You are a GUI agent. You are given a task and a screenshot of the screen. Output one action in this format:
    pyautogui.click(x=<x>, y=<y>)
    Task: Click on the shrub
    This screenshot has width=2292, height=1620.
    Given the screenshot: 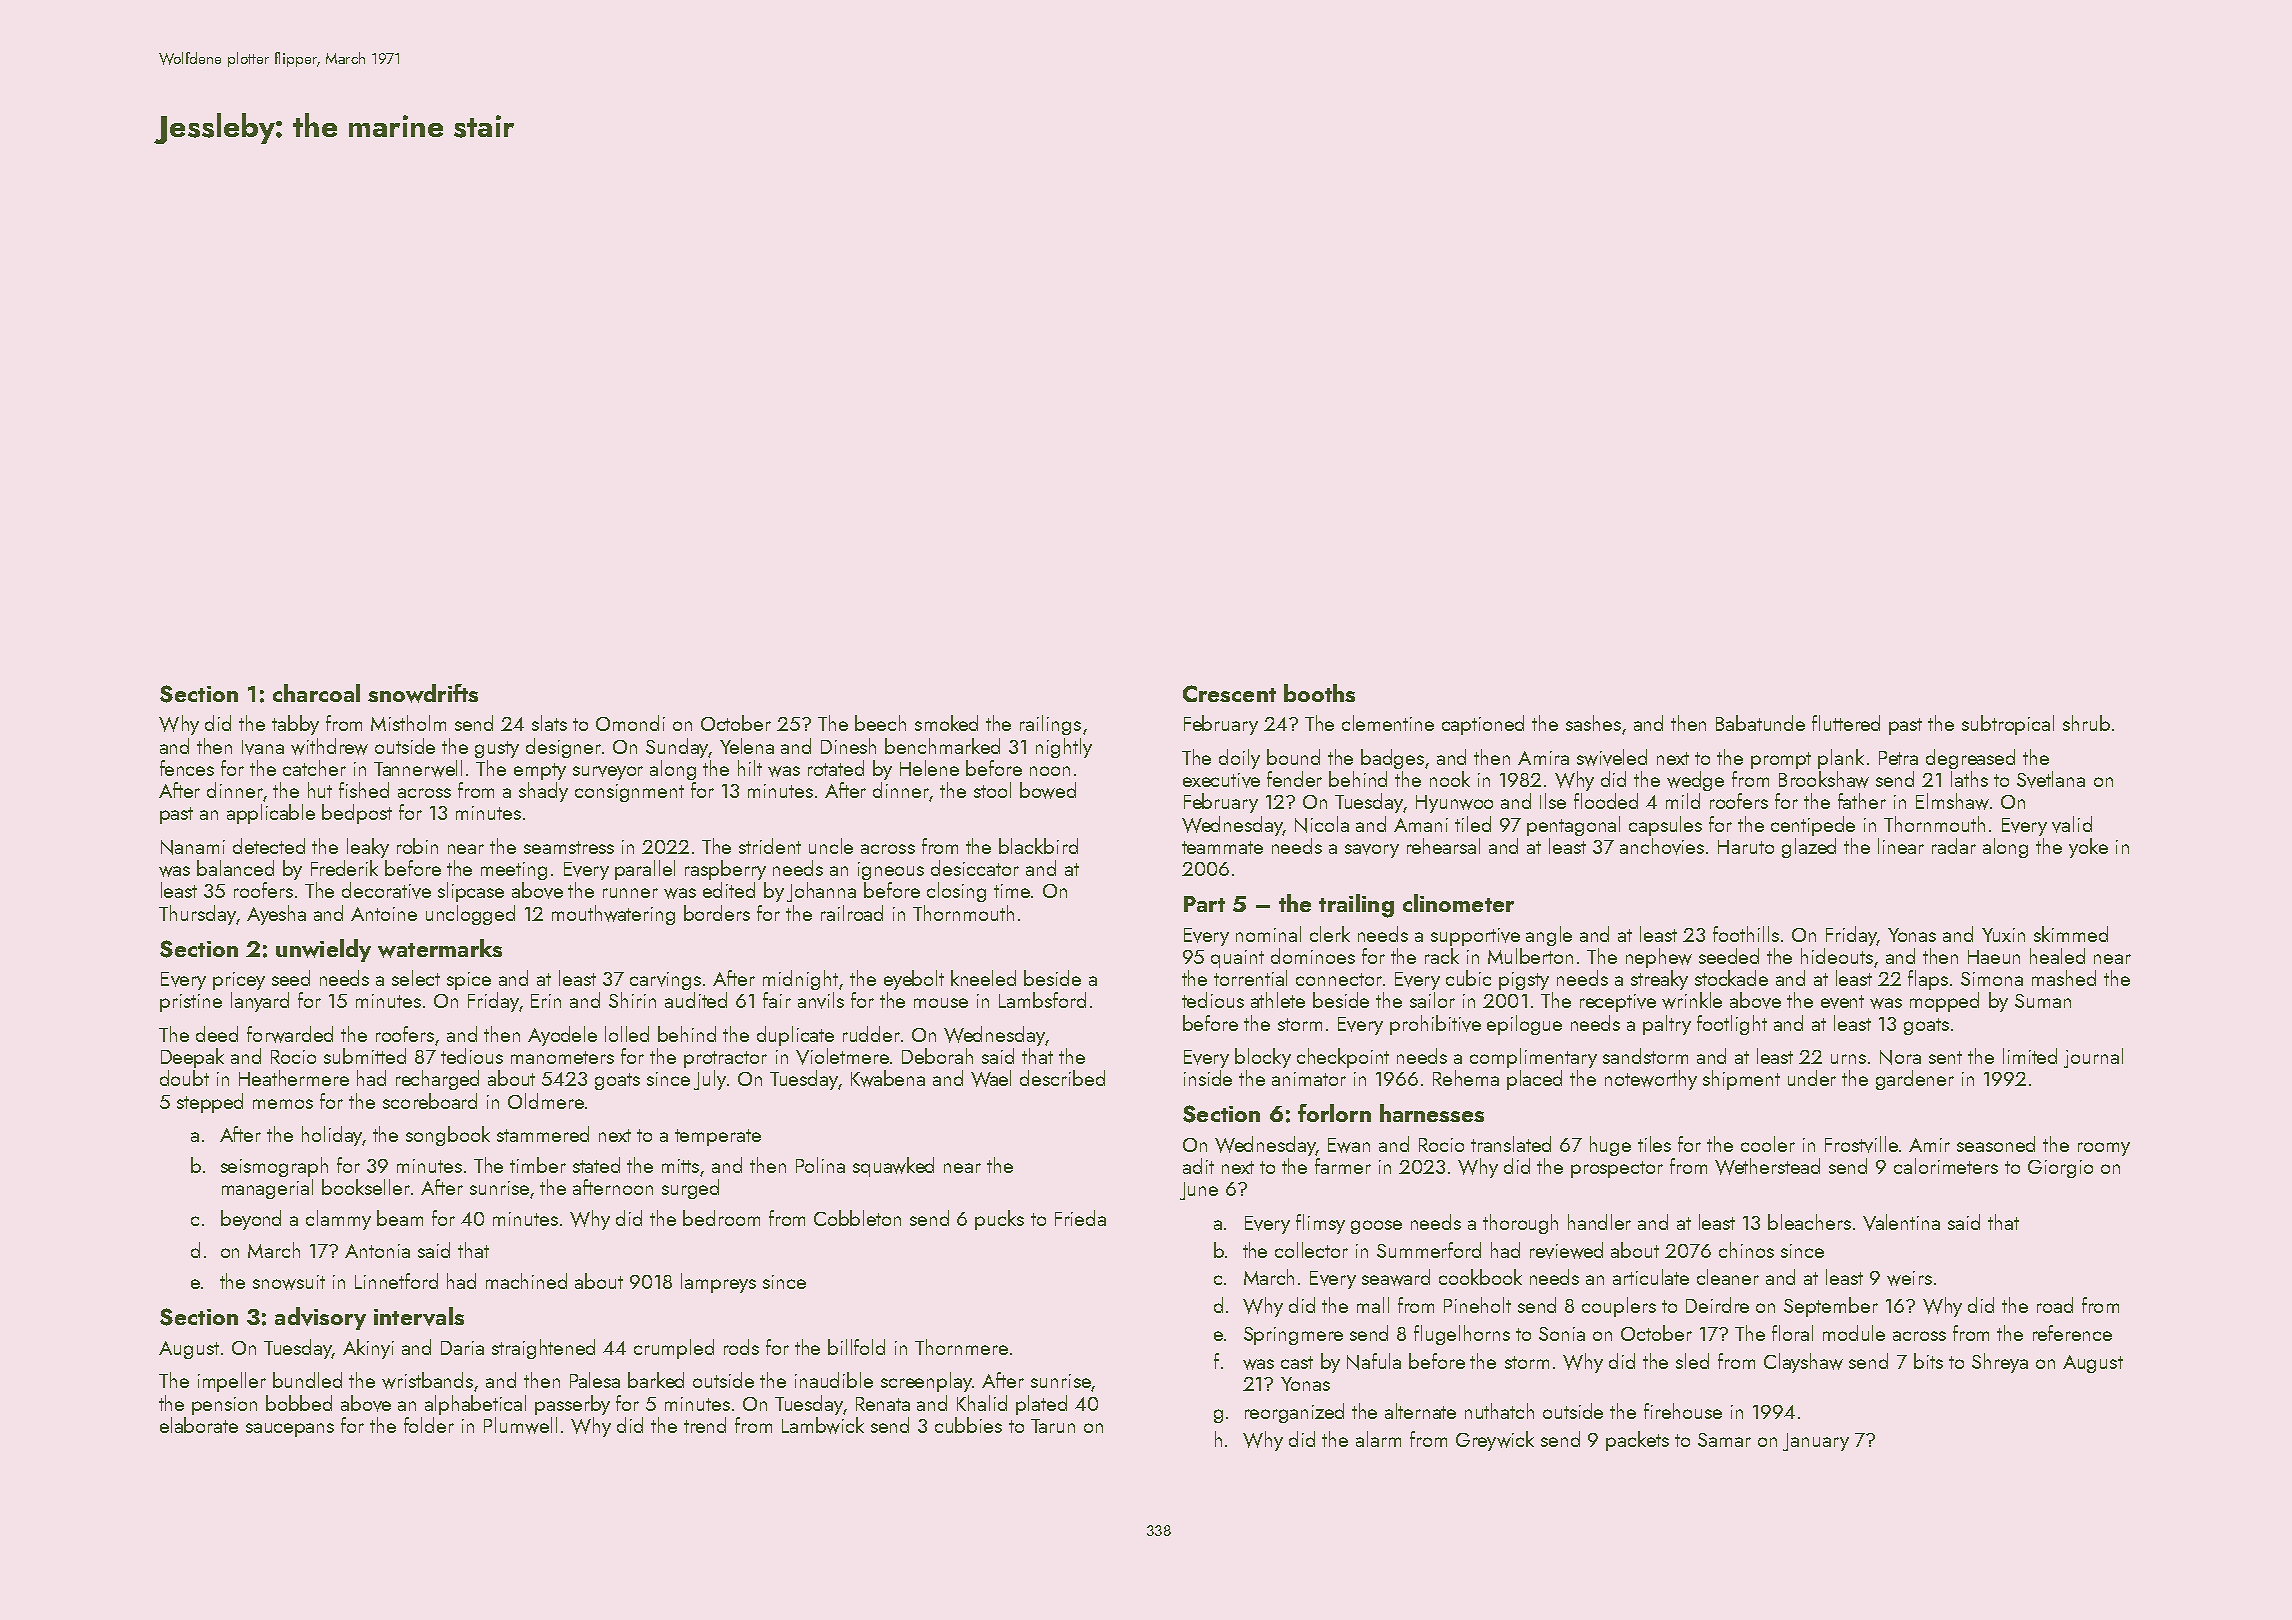 What is the action you would take?
    pyautogui.click(x=2086, y=723)
